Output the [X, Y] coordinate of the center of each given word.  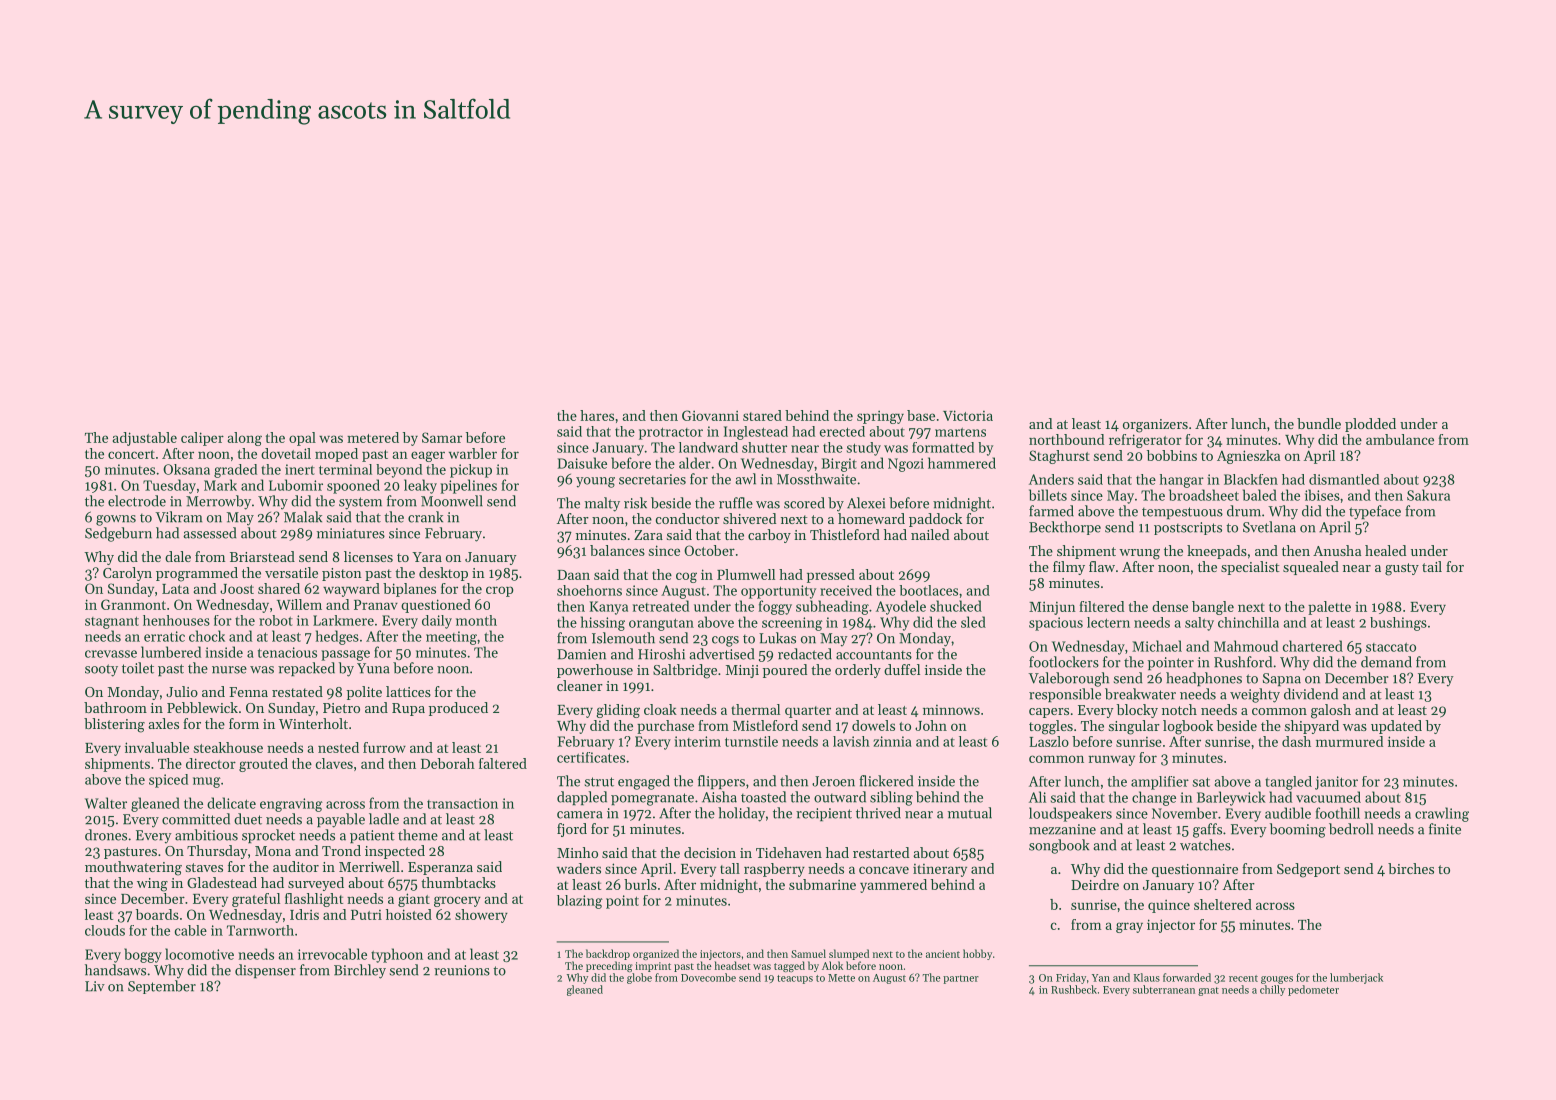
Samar [442, 437]
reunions [462, 970]
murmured [1349, 741]
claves [334, 763]
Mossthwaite [816, 479]
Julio [182, 691]
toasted [763, 797]
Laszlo [1049, 741]
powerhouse [595, 671]
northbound [1066, 439]
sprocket [268, 836]
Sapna [1282, 679]
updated [1396, 727]
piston [342, 574]
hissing [603, 623]
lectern [1108, 622]
